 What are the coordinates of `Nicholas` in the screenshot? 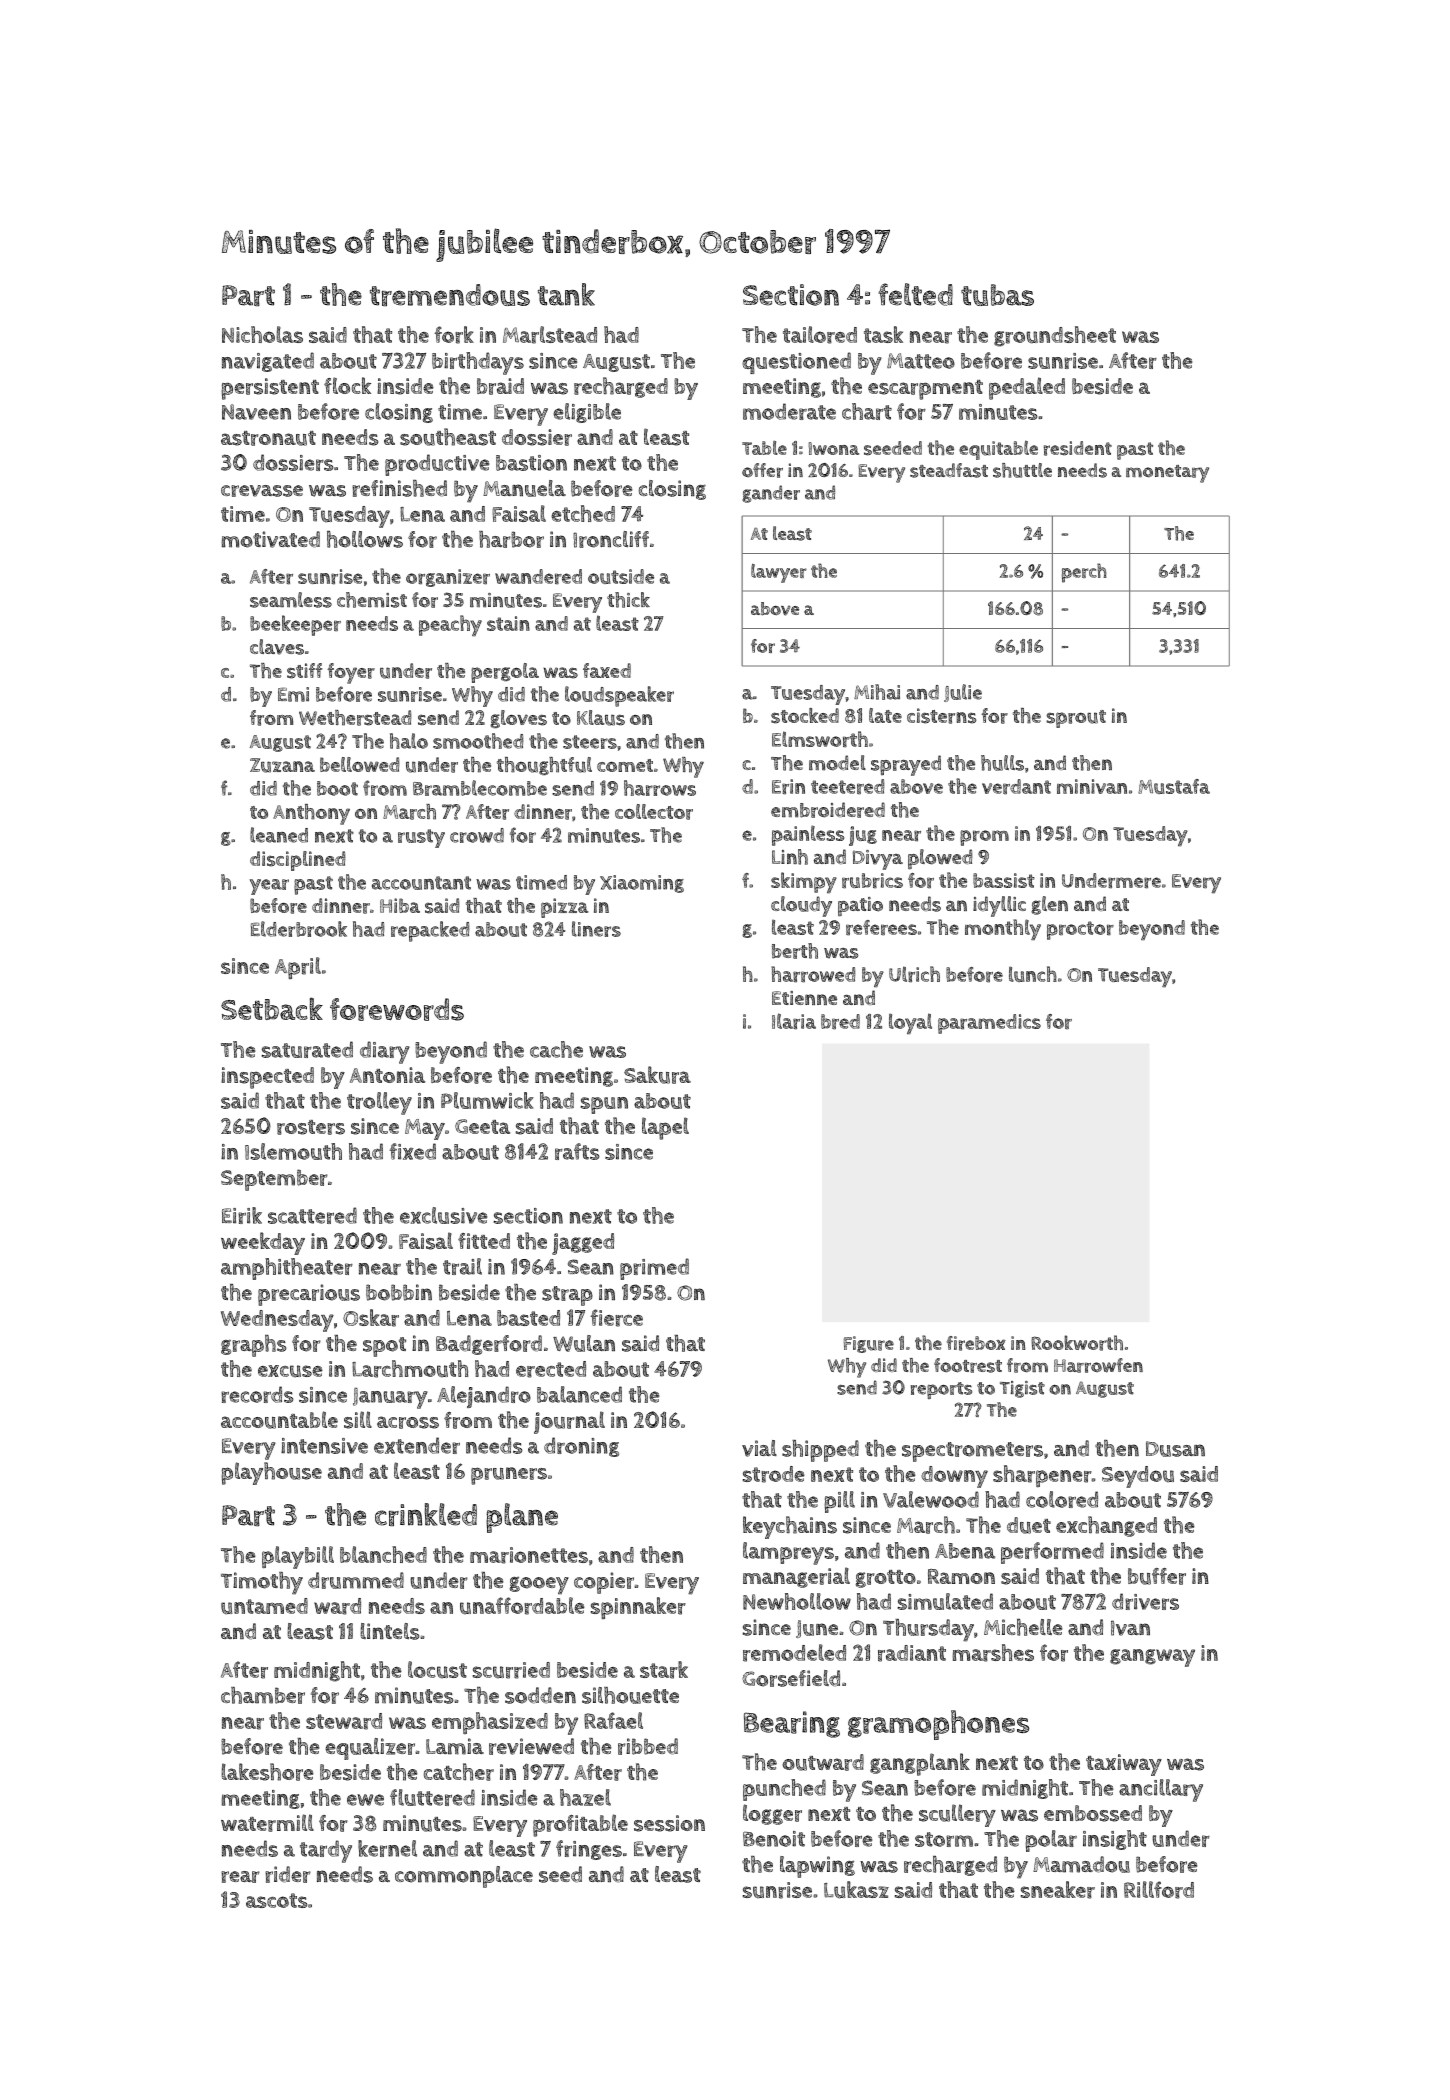 It's located at (262, 334).
